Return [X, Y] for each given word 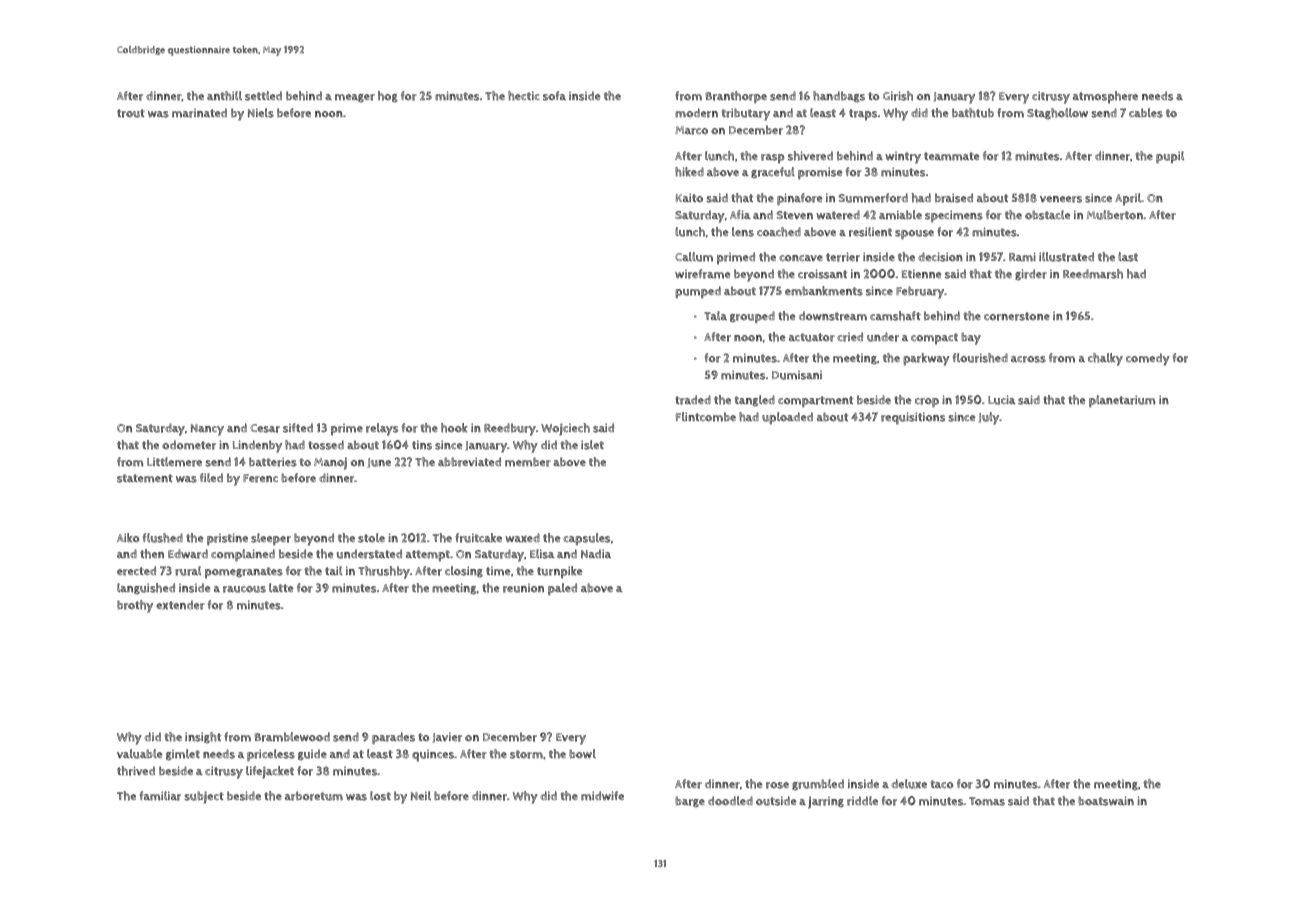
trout [131, 113]
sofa [554, 96]
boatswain [1106, 801]
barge [690, 802]
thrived [136, 771]
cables [1146, 113]
